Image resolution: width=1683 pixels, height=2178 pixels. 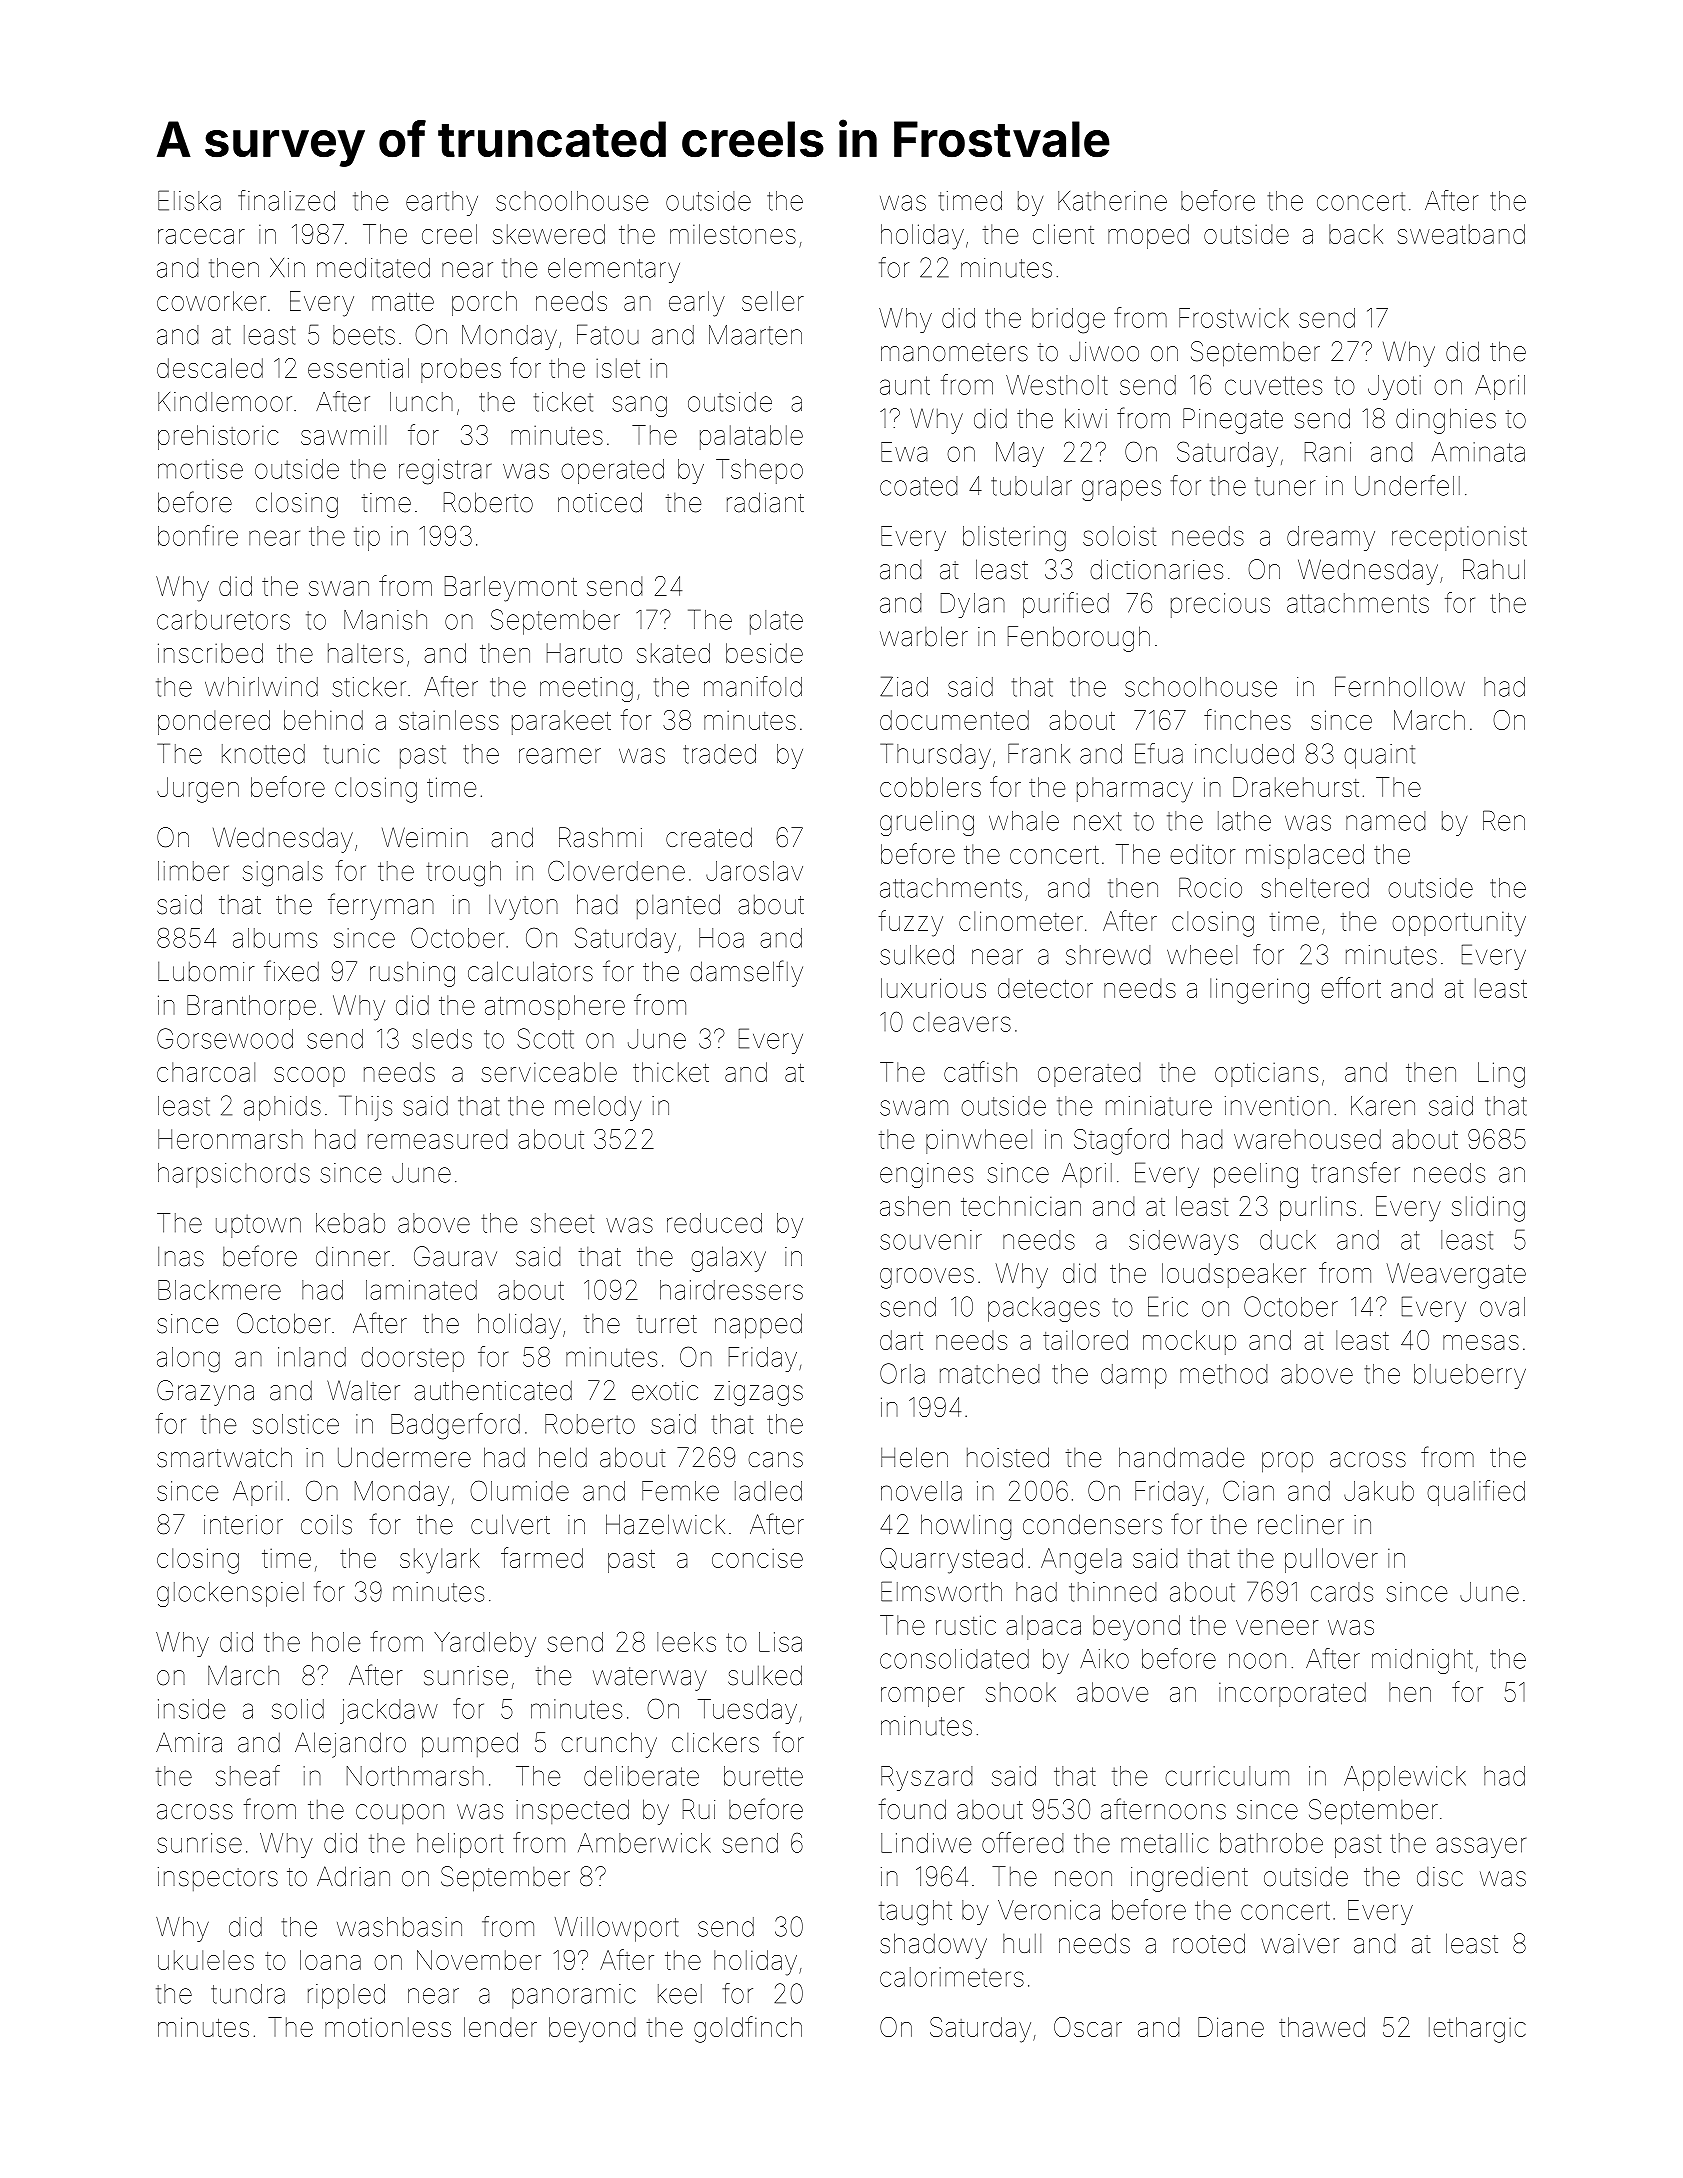 I want to click on Yardleby, so click(x=485, y=1644).
